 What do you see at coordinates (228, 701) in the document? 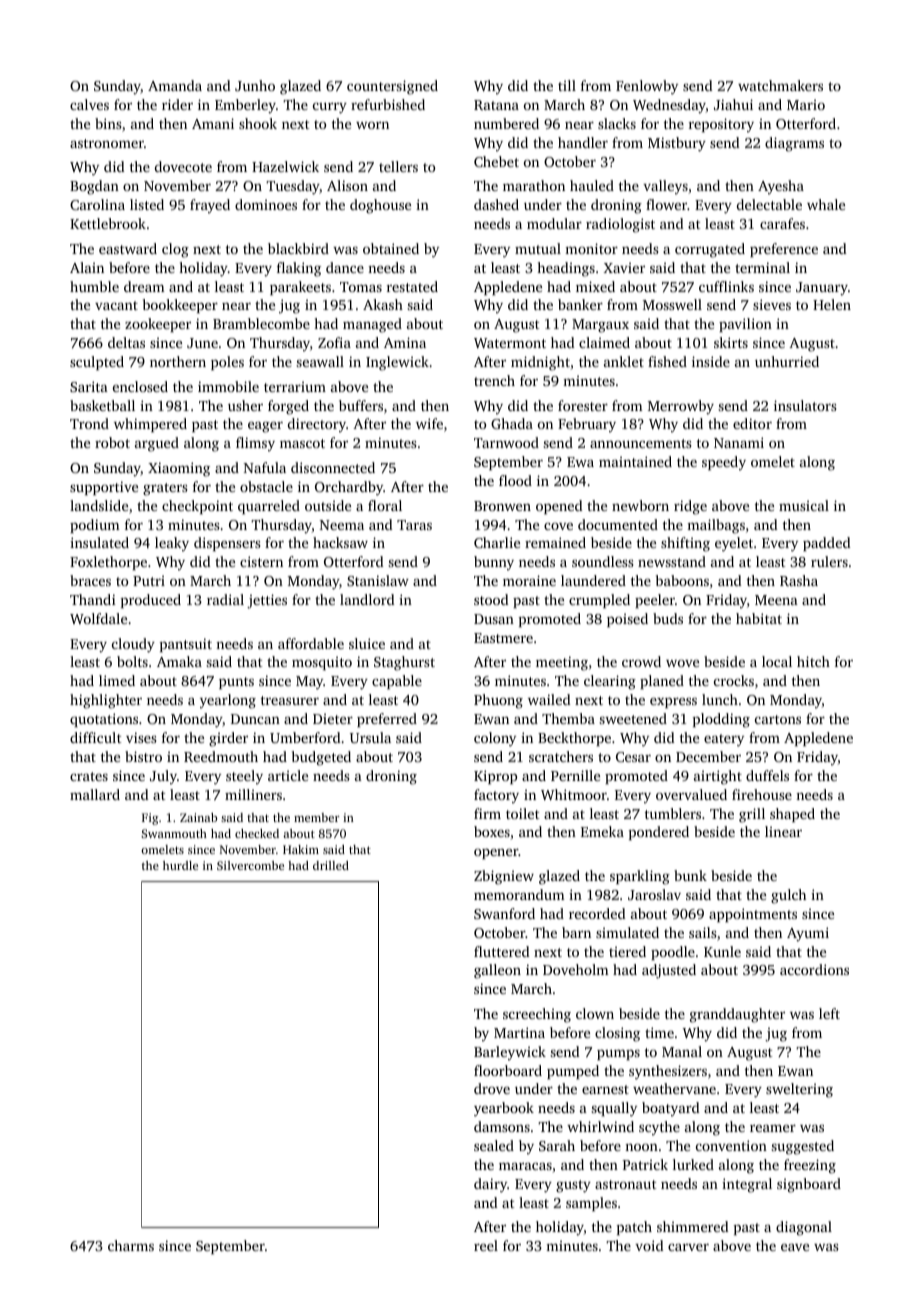
I see `yearlong` at bounding box center [228, 701].
